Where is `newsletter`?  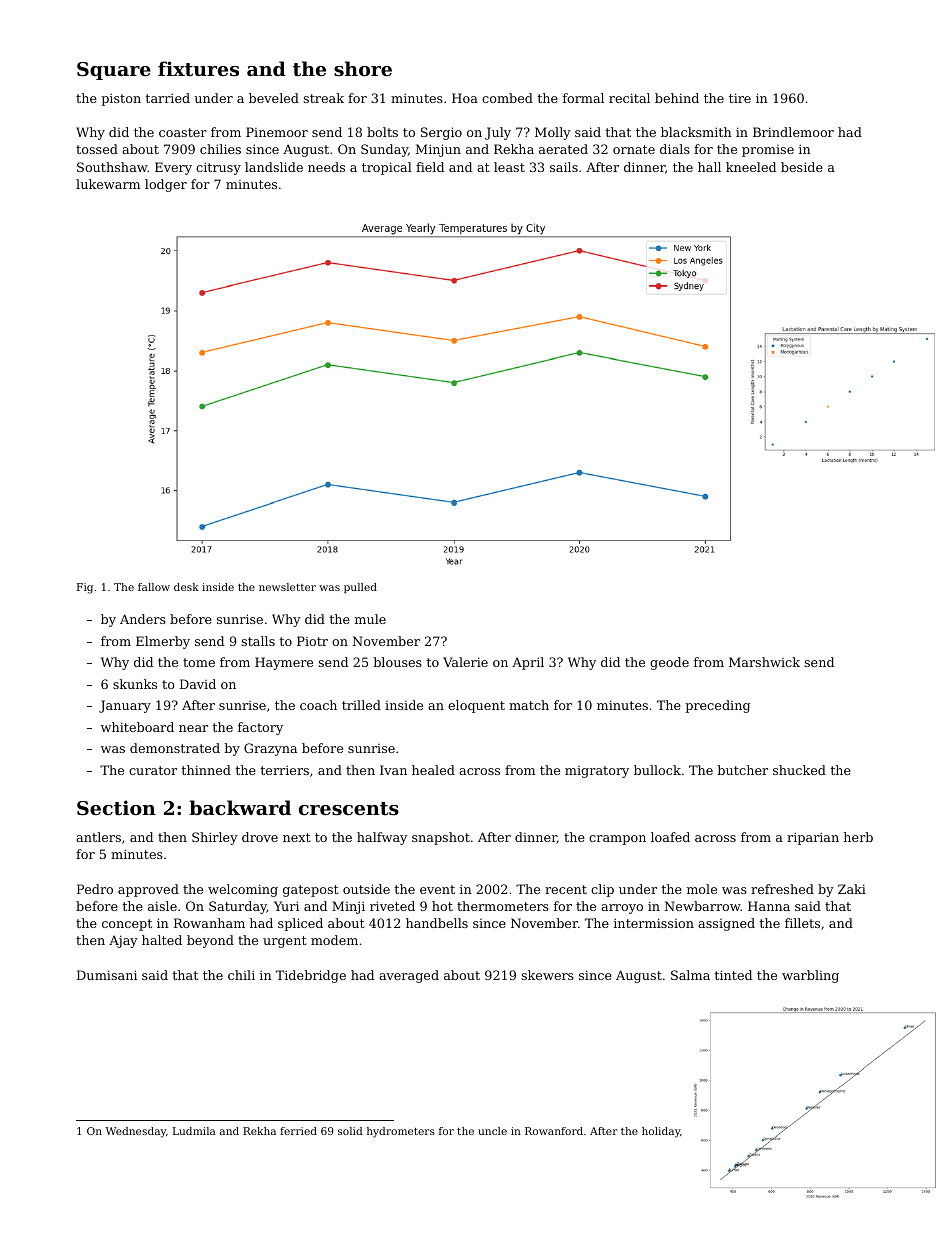
newsletter is located at coordinates (287, 587).
